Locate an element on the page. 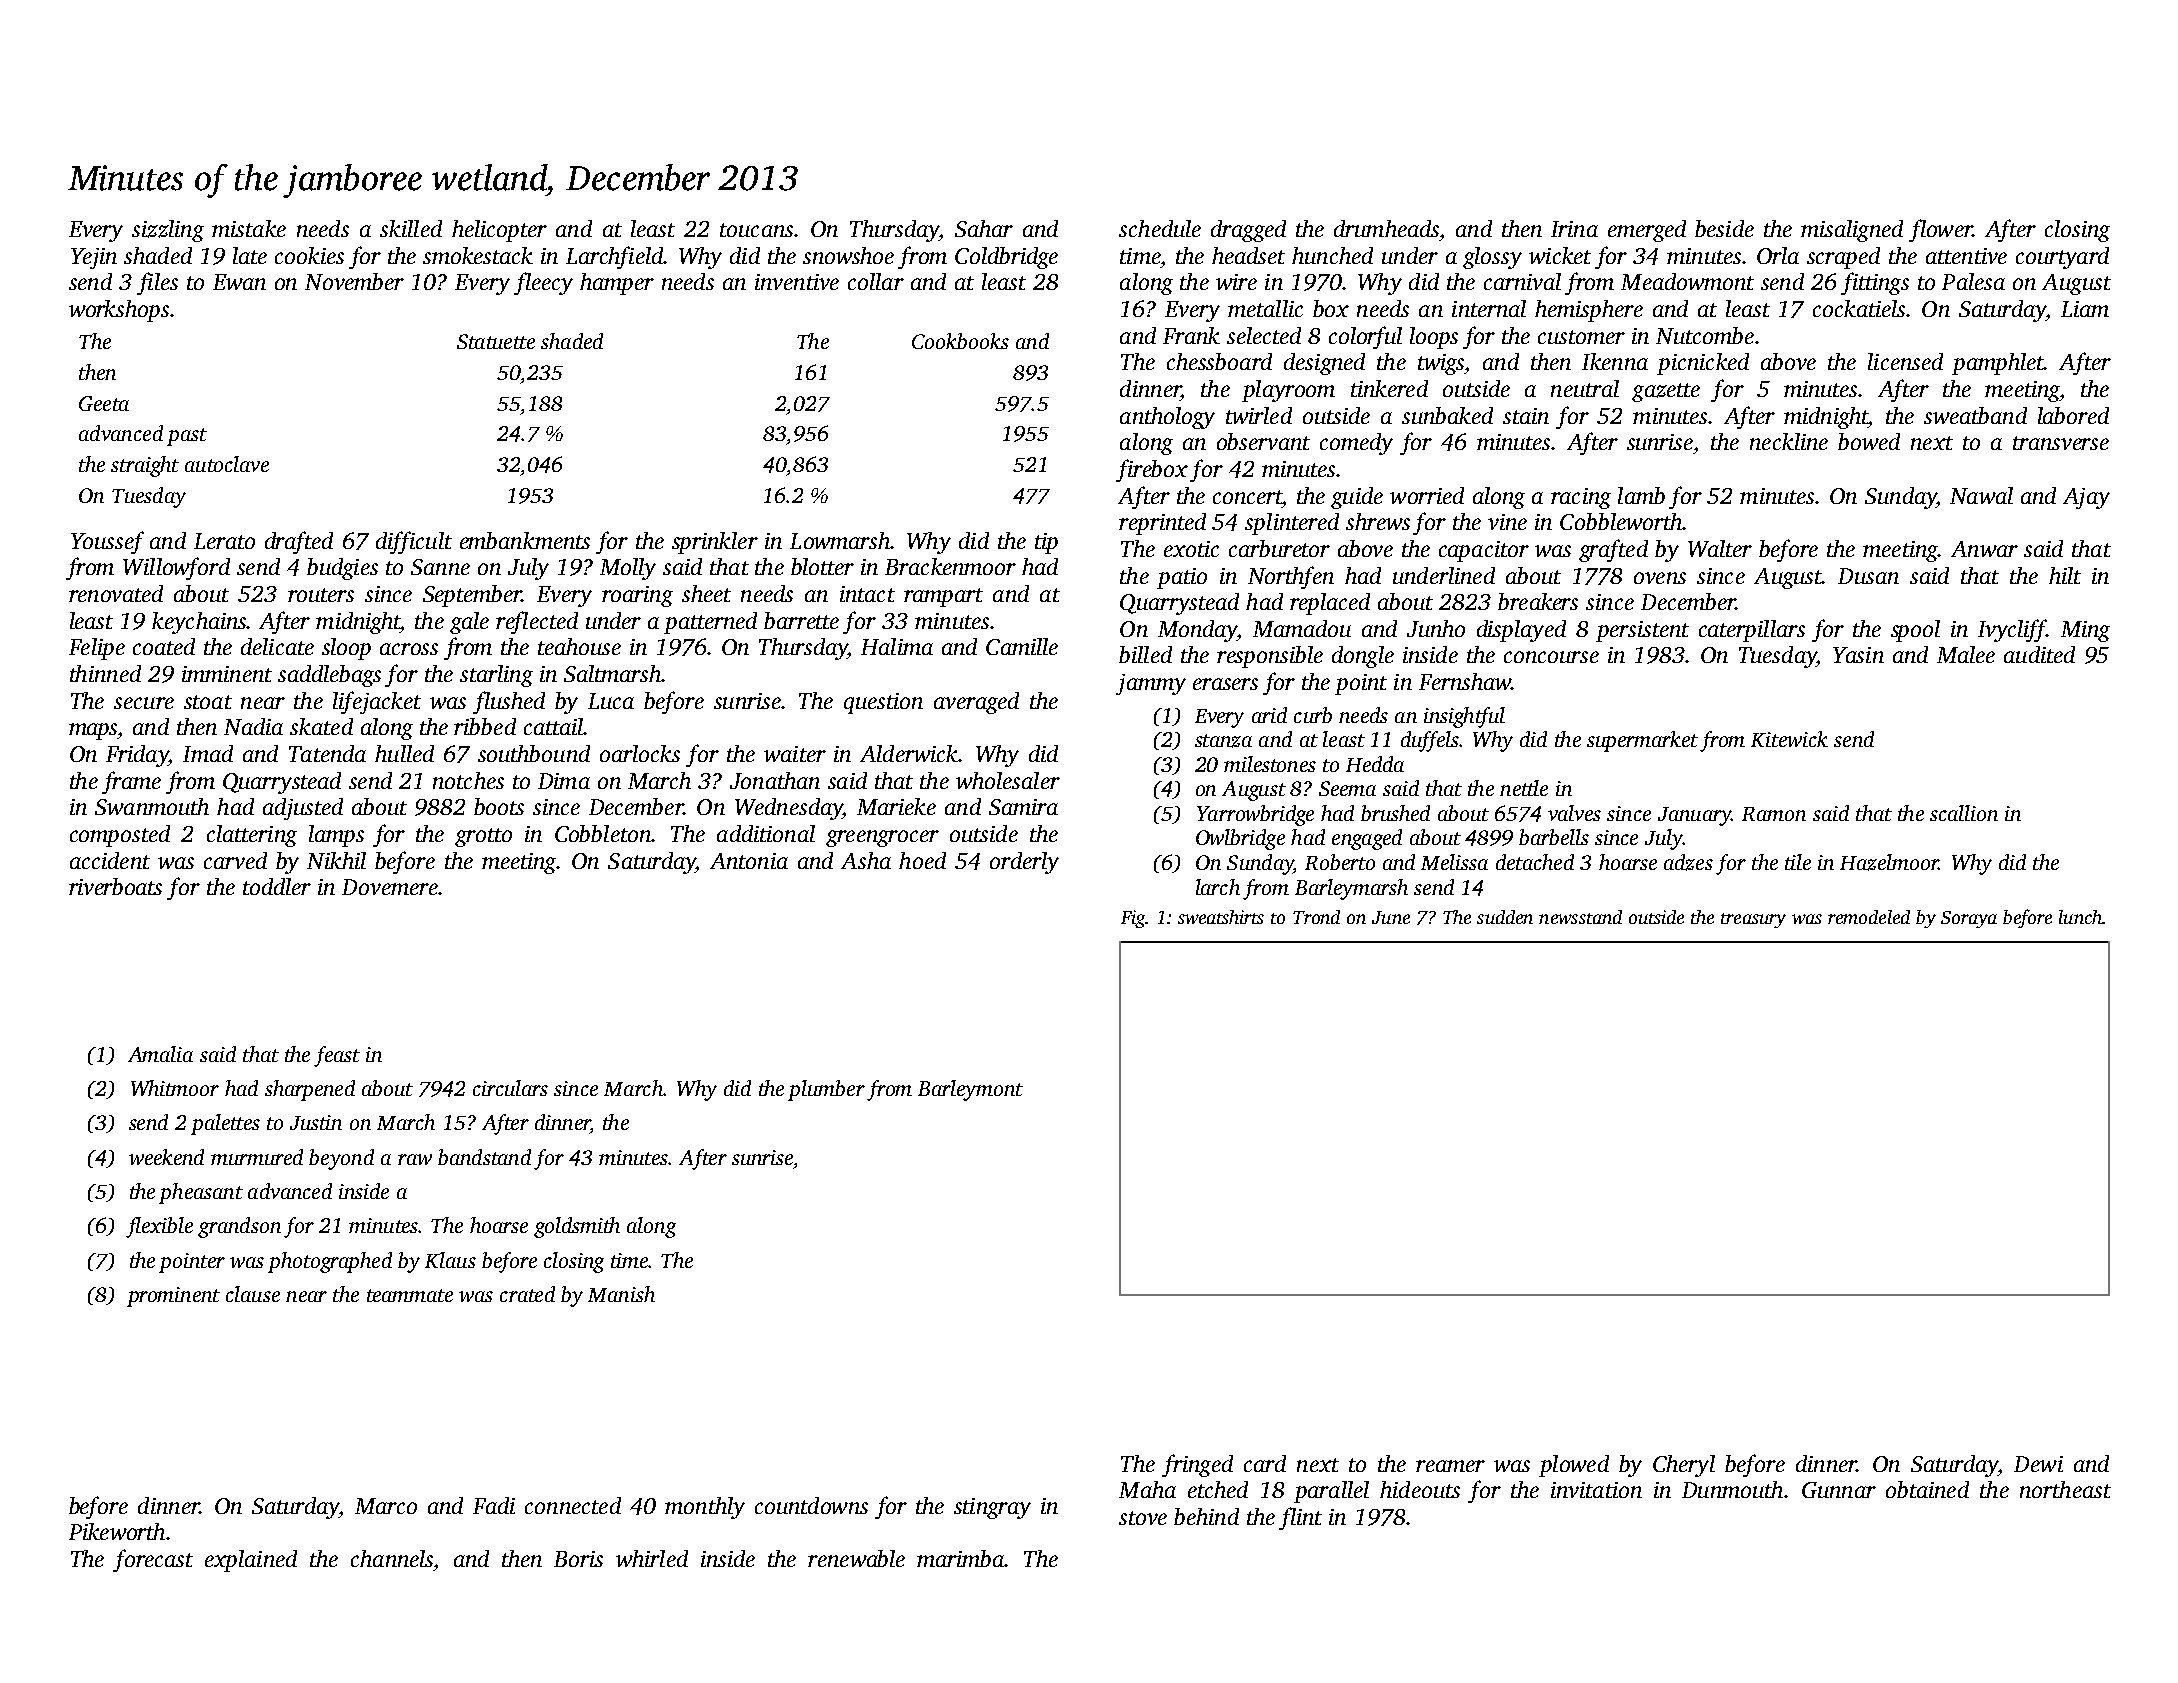  countdowns is located at coordinates (811, 1505).
